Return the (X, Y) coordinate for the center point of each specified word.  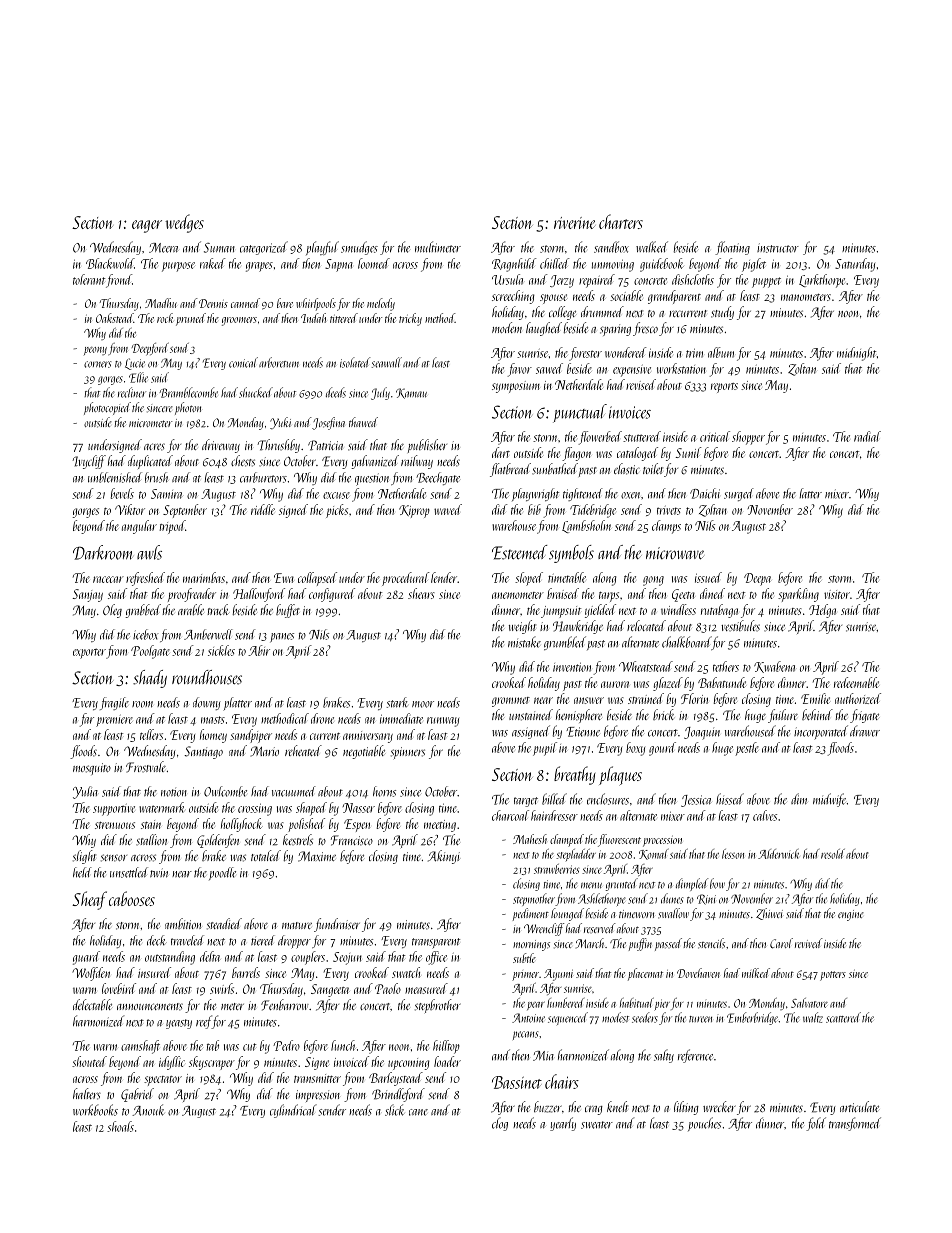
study (722, 313)
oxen (630, 495)
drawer (865, 731)
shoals (120, 1126)
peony (95, 351)
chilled (555, 263)
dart (501, 452)
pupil (545, 749)
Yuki (280, 423)
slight (84, 857)
